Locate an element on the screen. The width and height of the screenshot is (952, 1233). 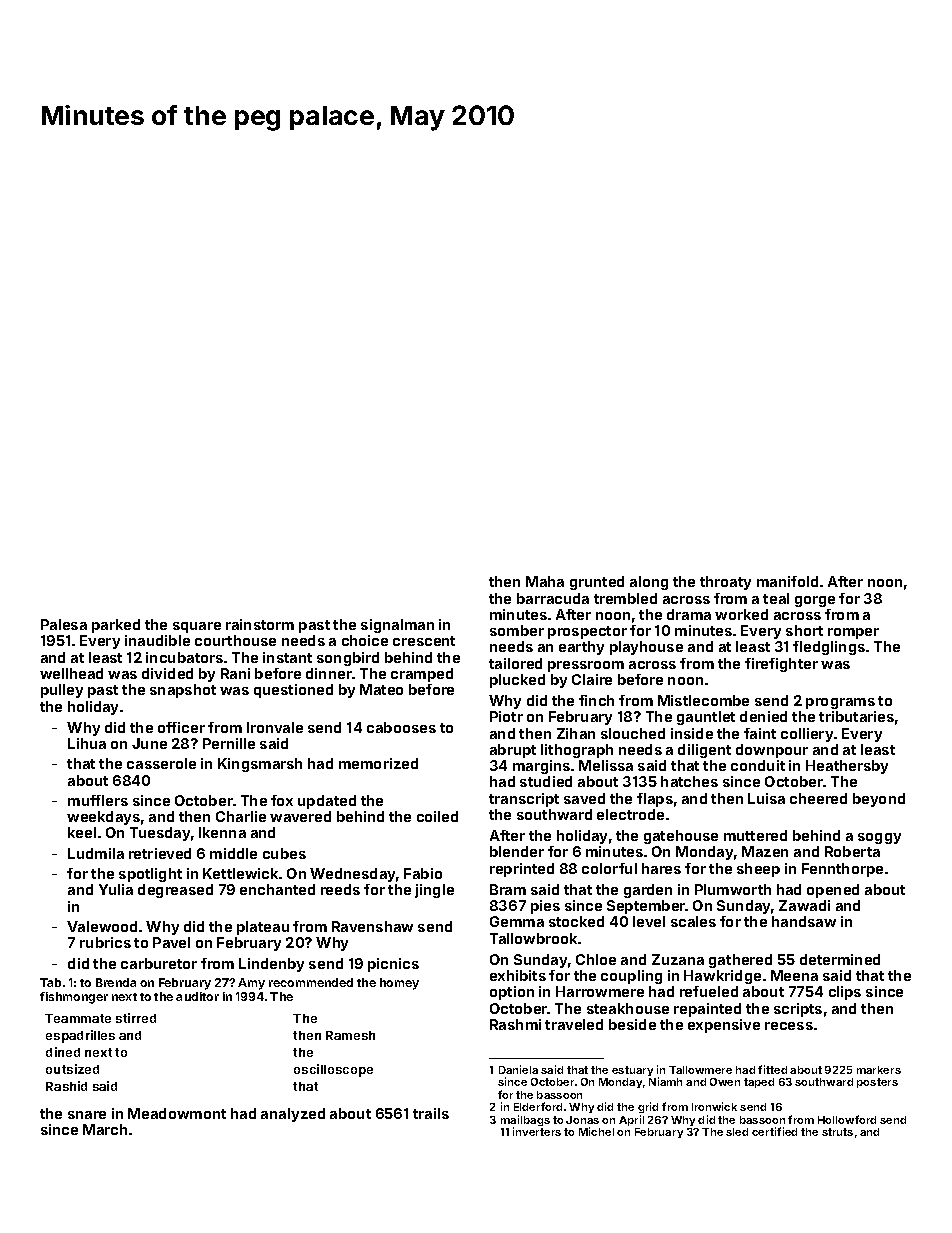
Piotr is located at coordinates (506, 716).
